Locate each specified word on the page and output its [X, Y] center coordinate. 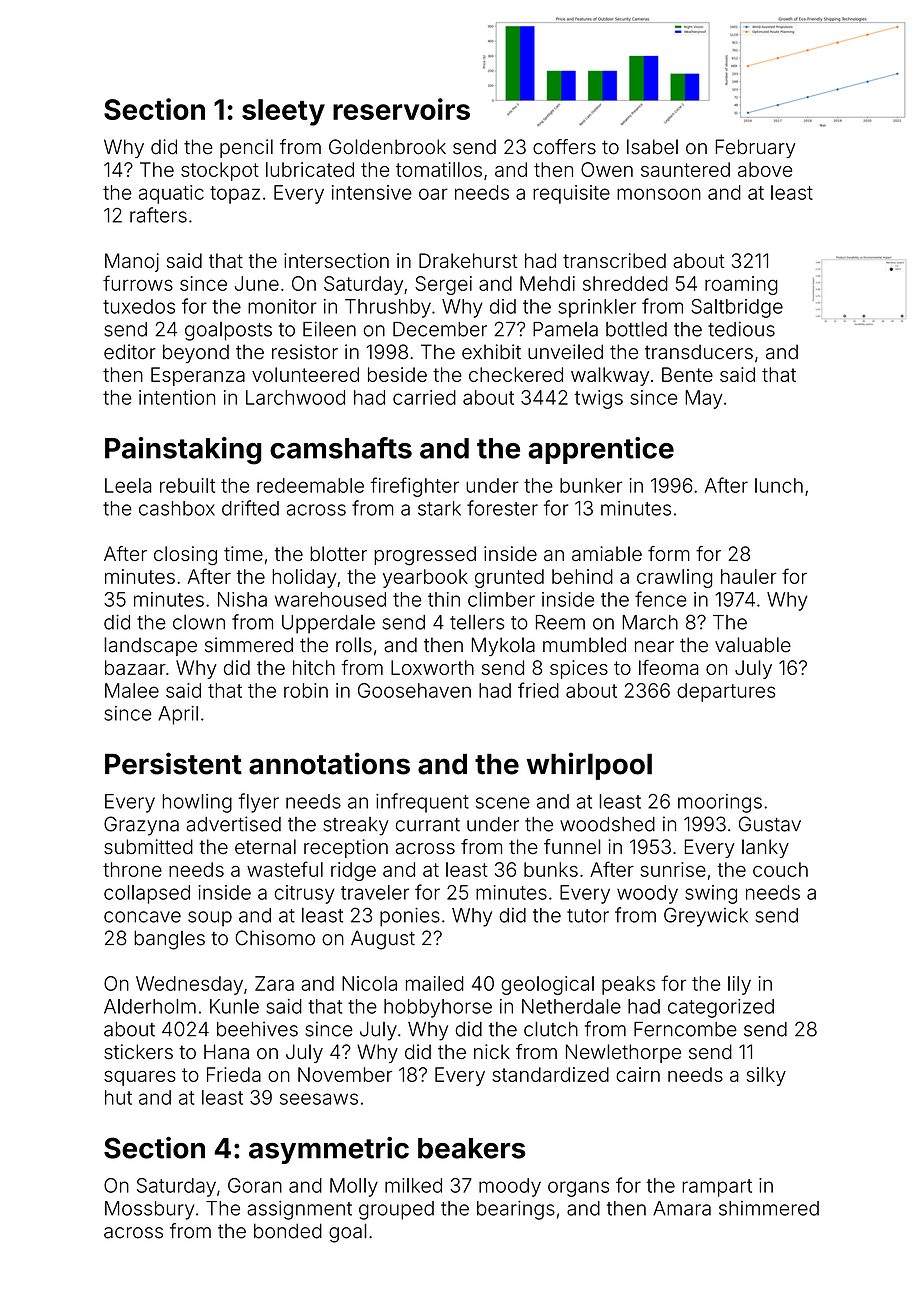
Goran [255, 1185]
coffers [564, 147]
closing [185, 556]
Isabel [652, 147]
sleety [283, 112]
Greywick [706, 917]
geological [547, 985]
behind [582, 576]
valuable [753, 645]
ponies [410, 917]
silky [766, 1076]
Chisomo [275, 938]
